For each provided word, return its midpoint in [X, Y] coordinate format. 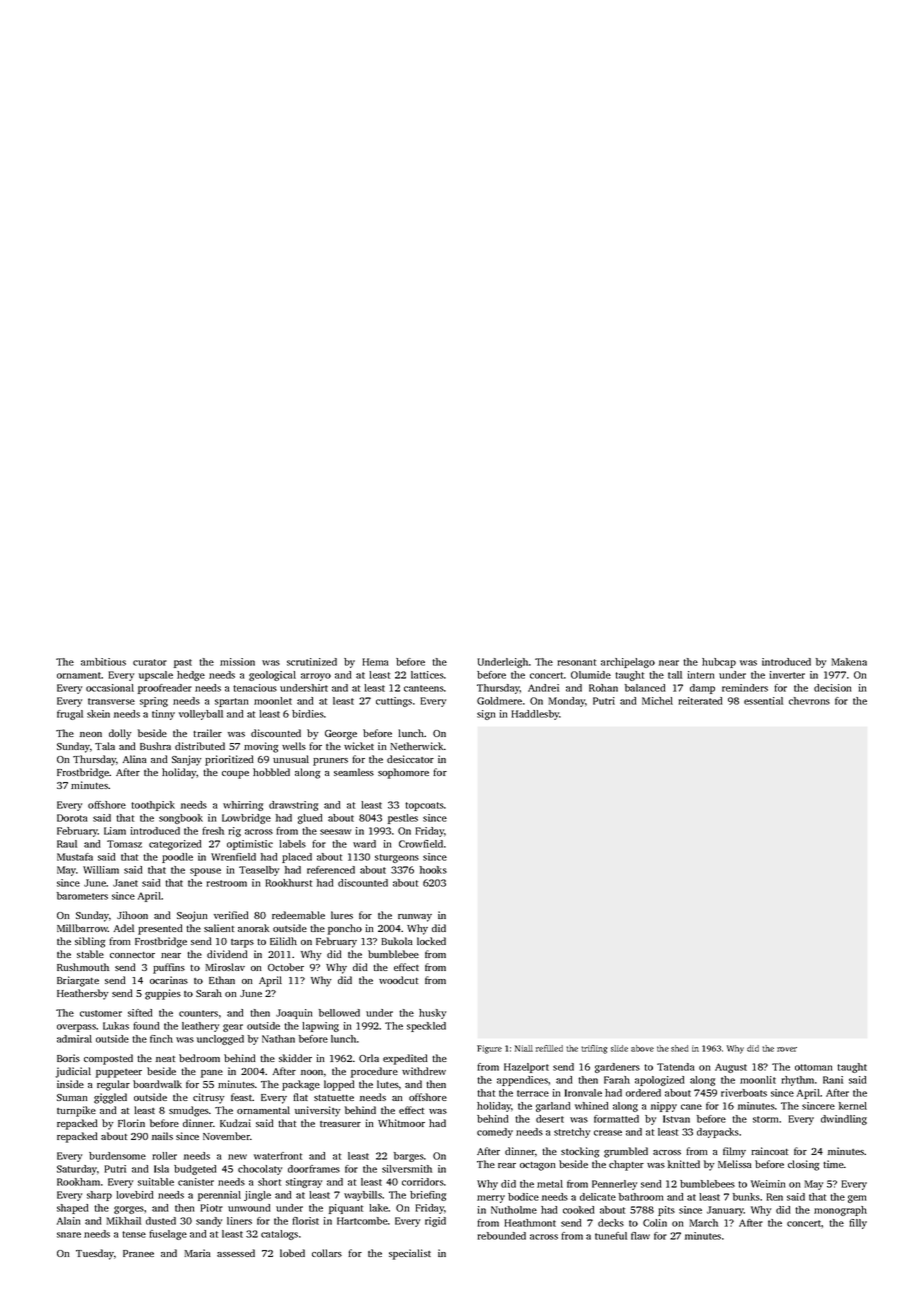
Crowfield [421, 844]
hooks [433, 870]
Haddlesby [536, 715]
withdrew [424, 1071]
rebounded [502, 1236]
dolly [120, 734]
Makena [849, 662]
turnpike [76, 1111]
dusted [161, 1221]
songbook [181, 819]
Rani [833, 1080]
